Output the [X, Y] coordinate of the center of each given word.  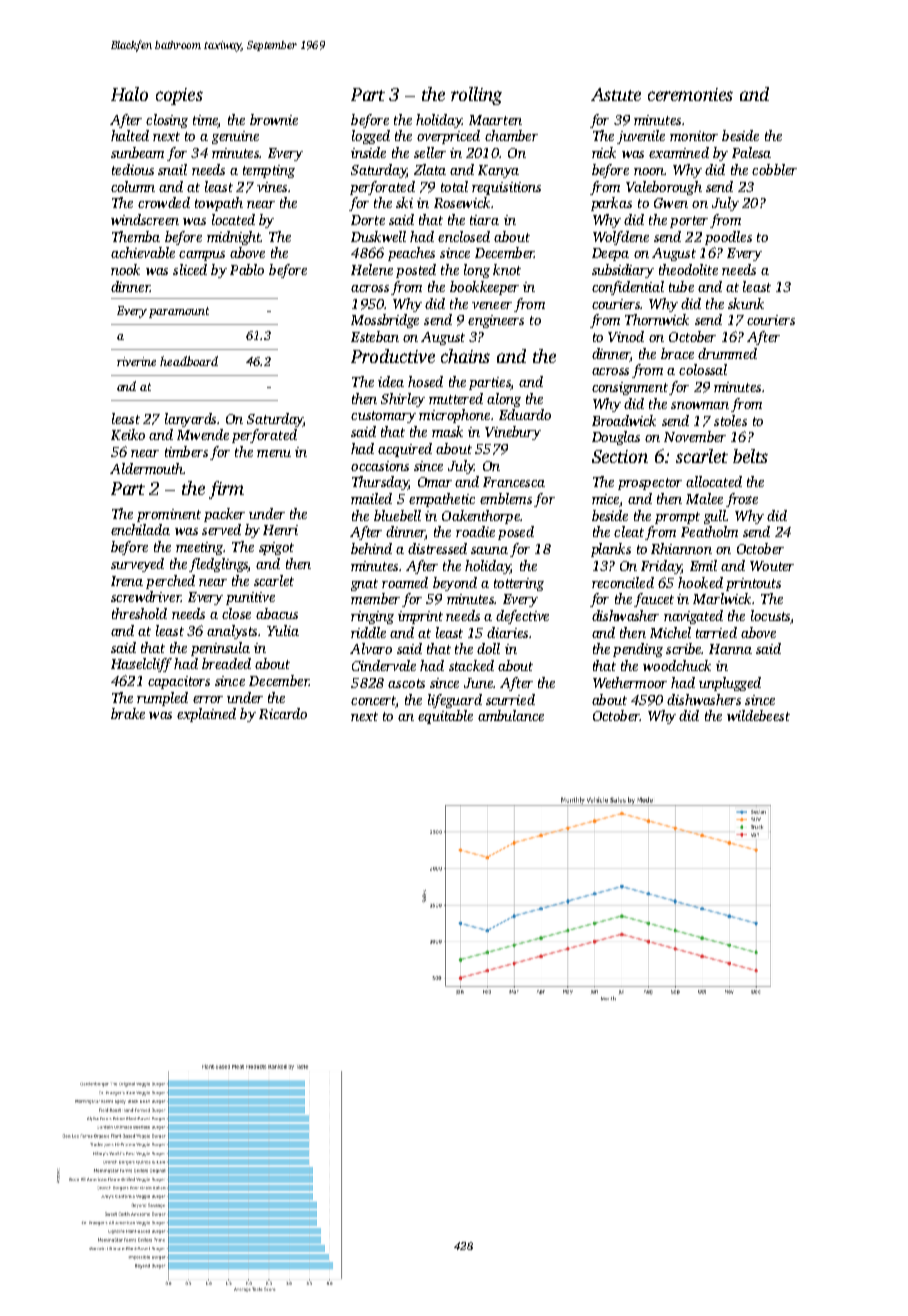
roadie [475, 531]
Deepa [610, 254]
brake [128, 713]
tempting [269, 171]
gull [715, 517]
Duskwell [378, 236]
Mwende [203, 434]
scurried [510, 699]
